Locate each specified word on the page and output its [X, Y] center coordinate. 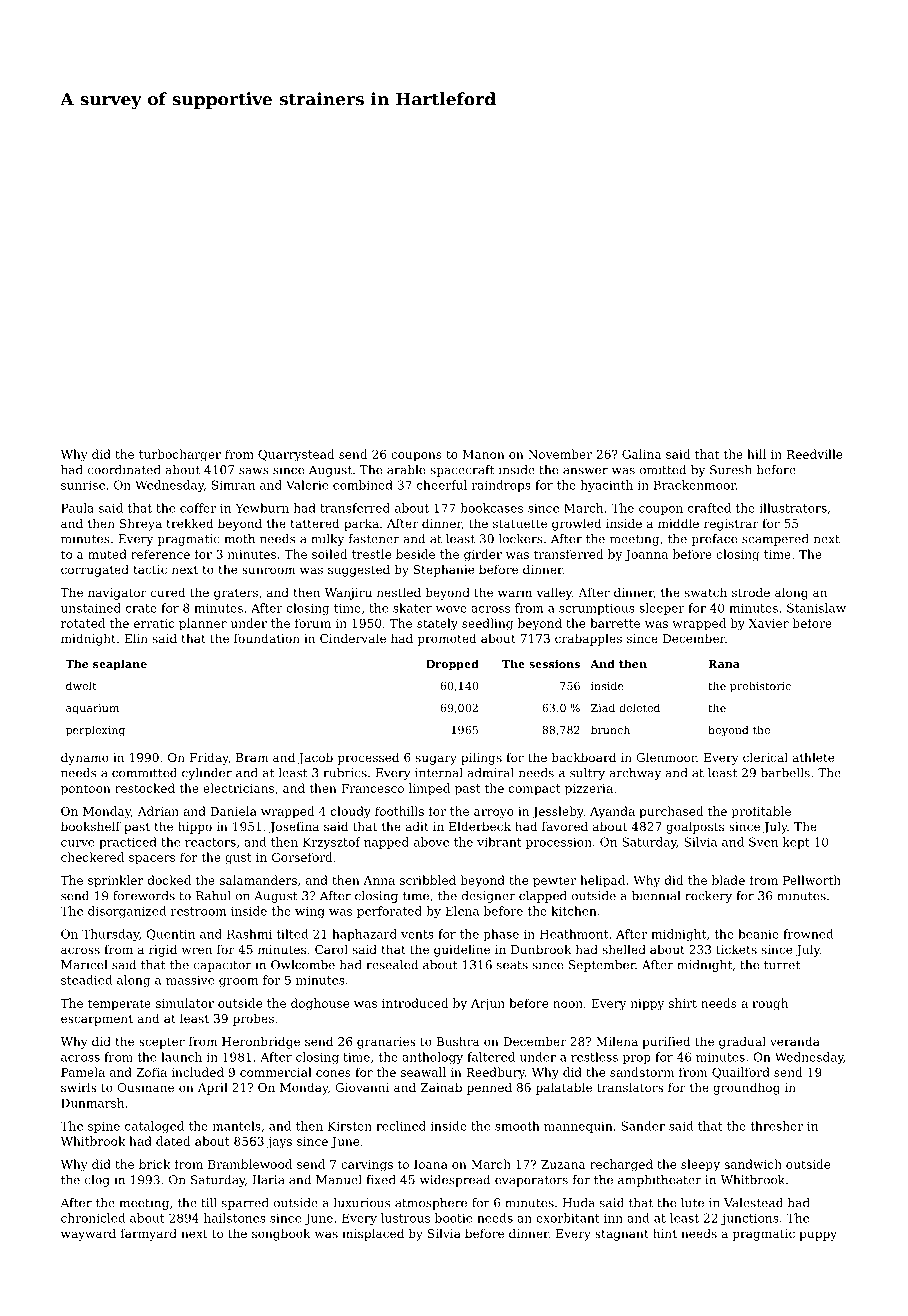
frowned [808, 934]
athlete [813, 757]
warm [515, 593]
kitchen [574, 911]
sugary [436, 760]
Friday [209, 758]
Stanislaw [816, 608]
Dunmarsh [92, 1103]
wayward [88, 1234]
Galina [642, 454]
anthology [432, 1058]
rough [770, 1004]
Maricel [84, 965]
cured [168, 592]
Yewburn [262, 508]
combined [363, 485]
